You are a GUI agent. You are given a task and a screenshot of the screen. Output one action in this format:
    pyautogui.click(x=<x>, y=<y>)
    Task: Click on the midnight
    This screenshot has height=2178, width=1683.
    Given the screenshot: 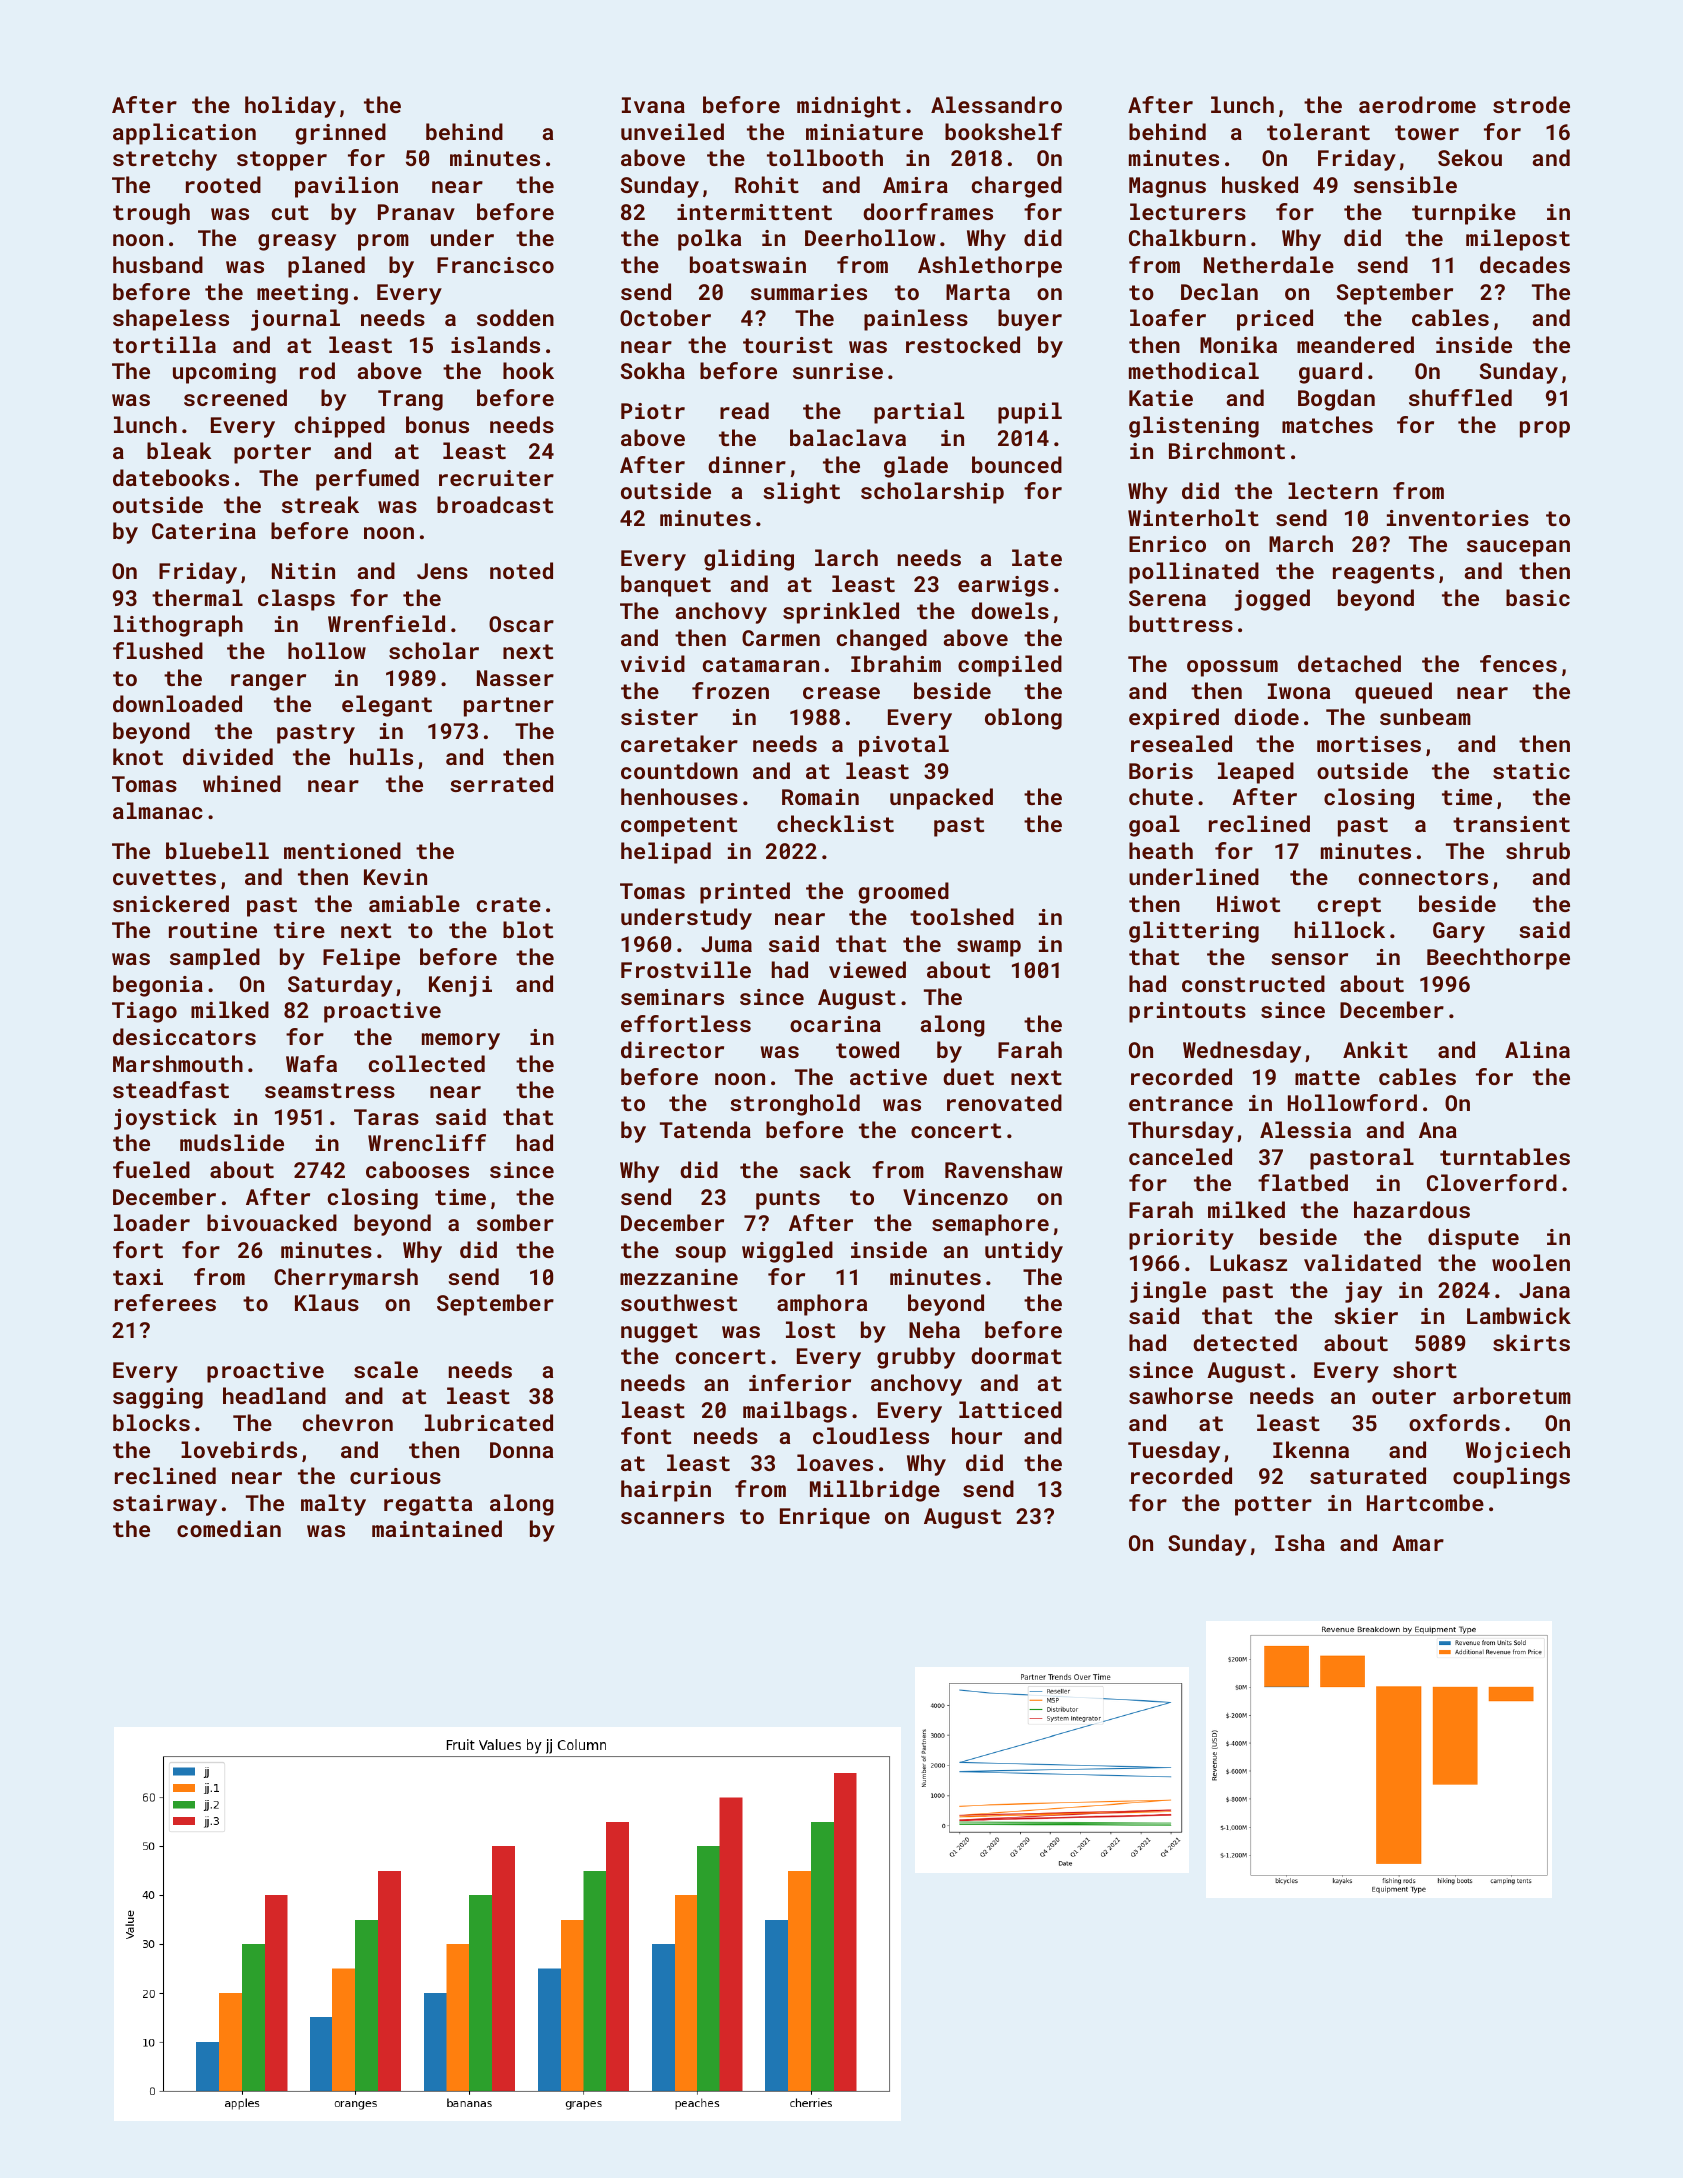 What is the action you would take?
    pyautogui.click(x=849, y=107)
